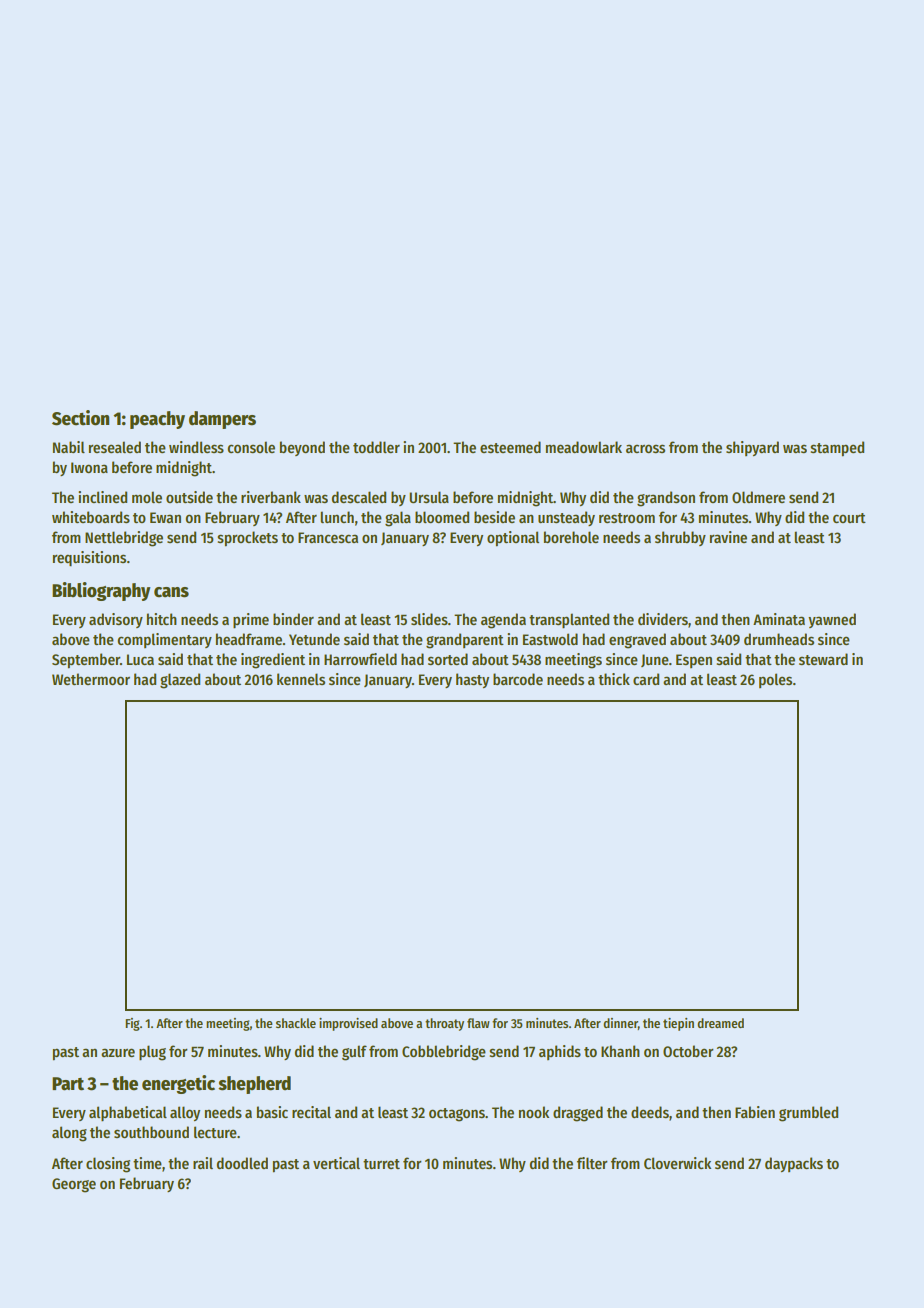  I want to click on dampers, so click(222, 420).
